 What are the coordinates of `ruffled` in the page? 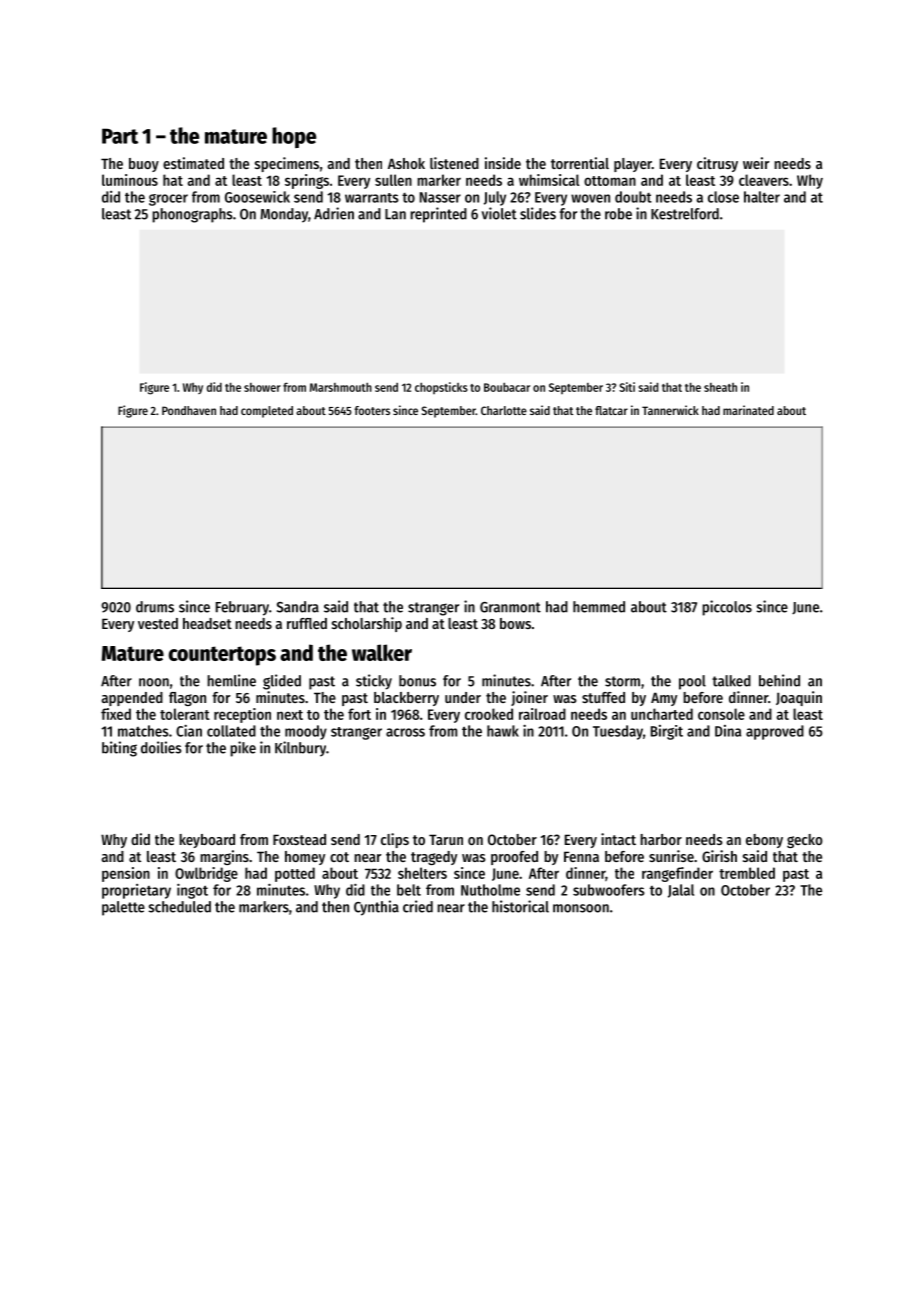 It's located at (307, 623).
